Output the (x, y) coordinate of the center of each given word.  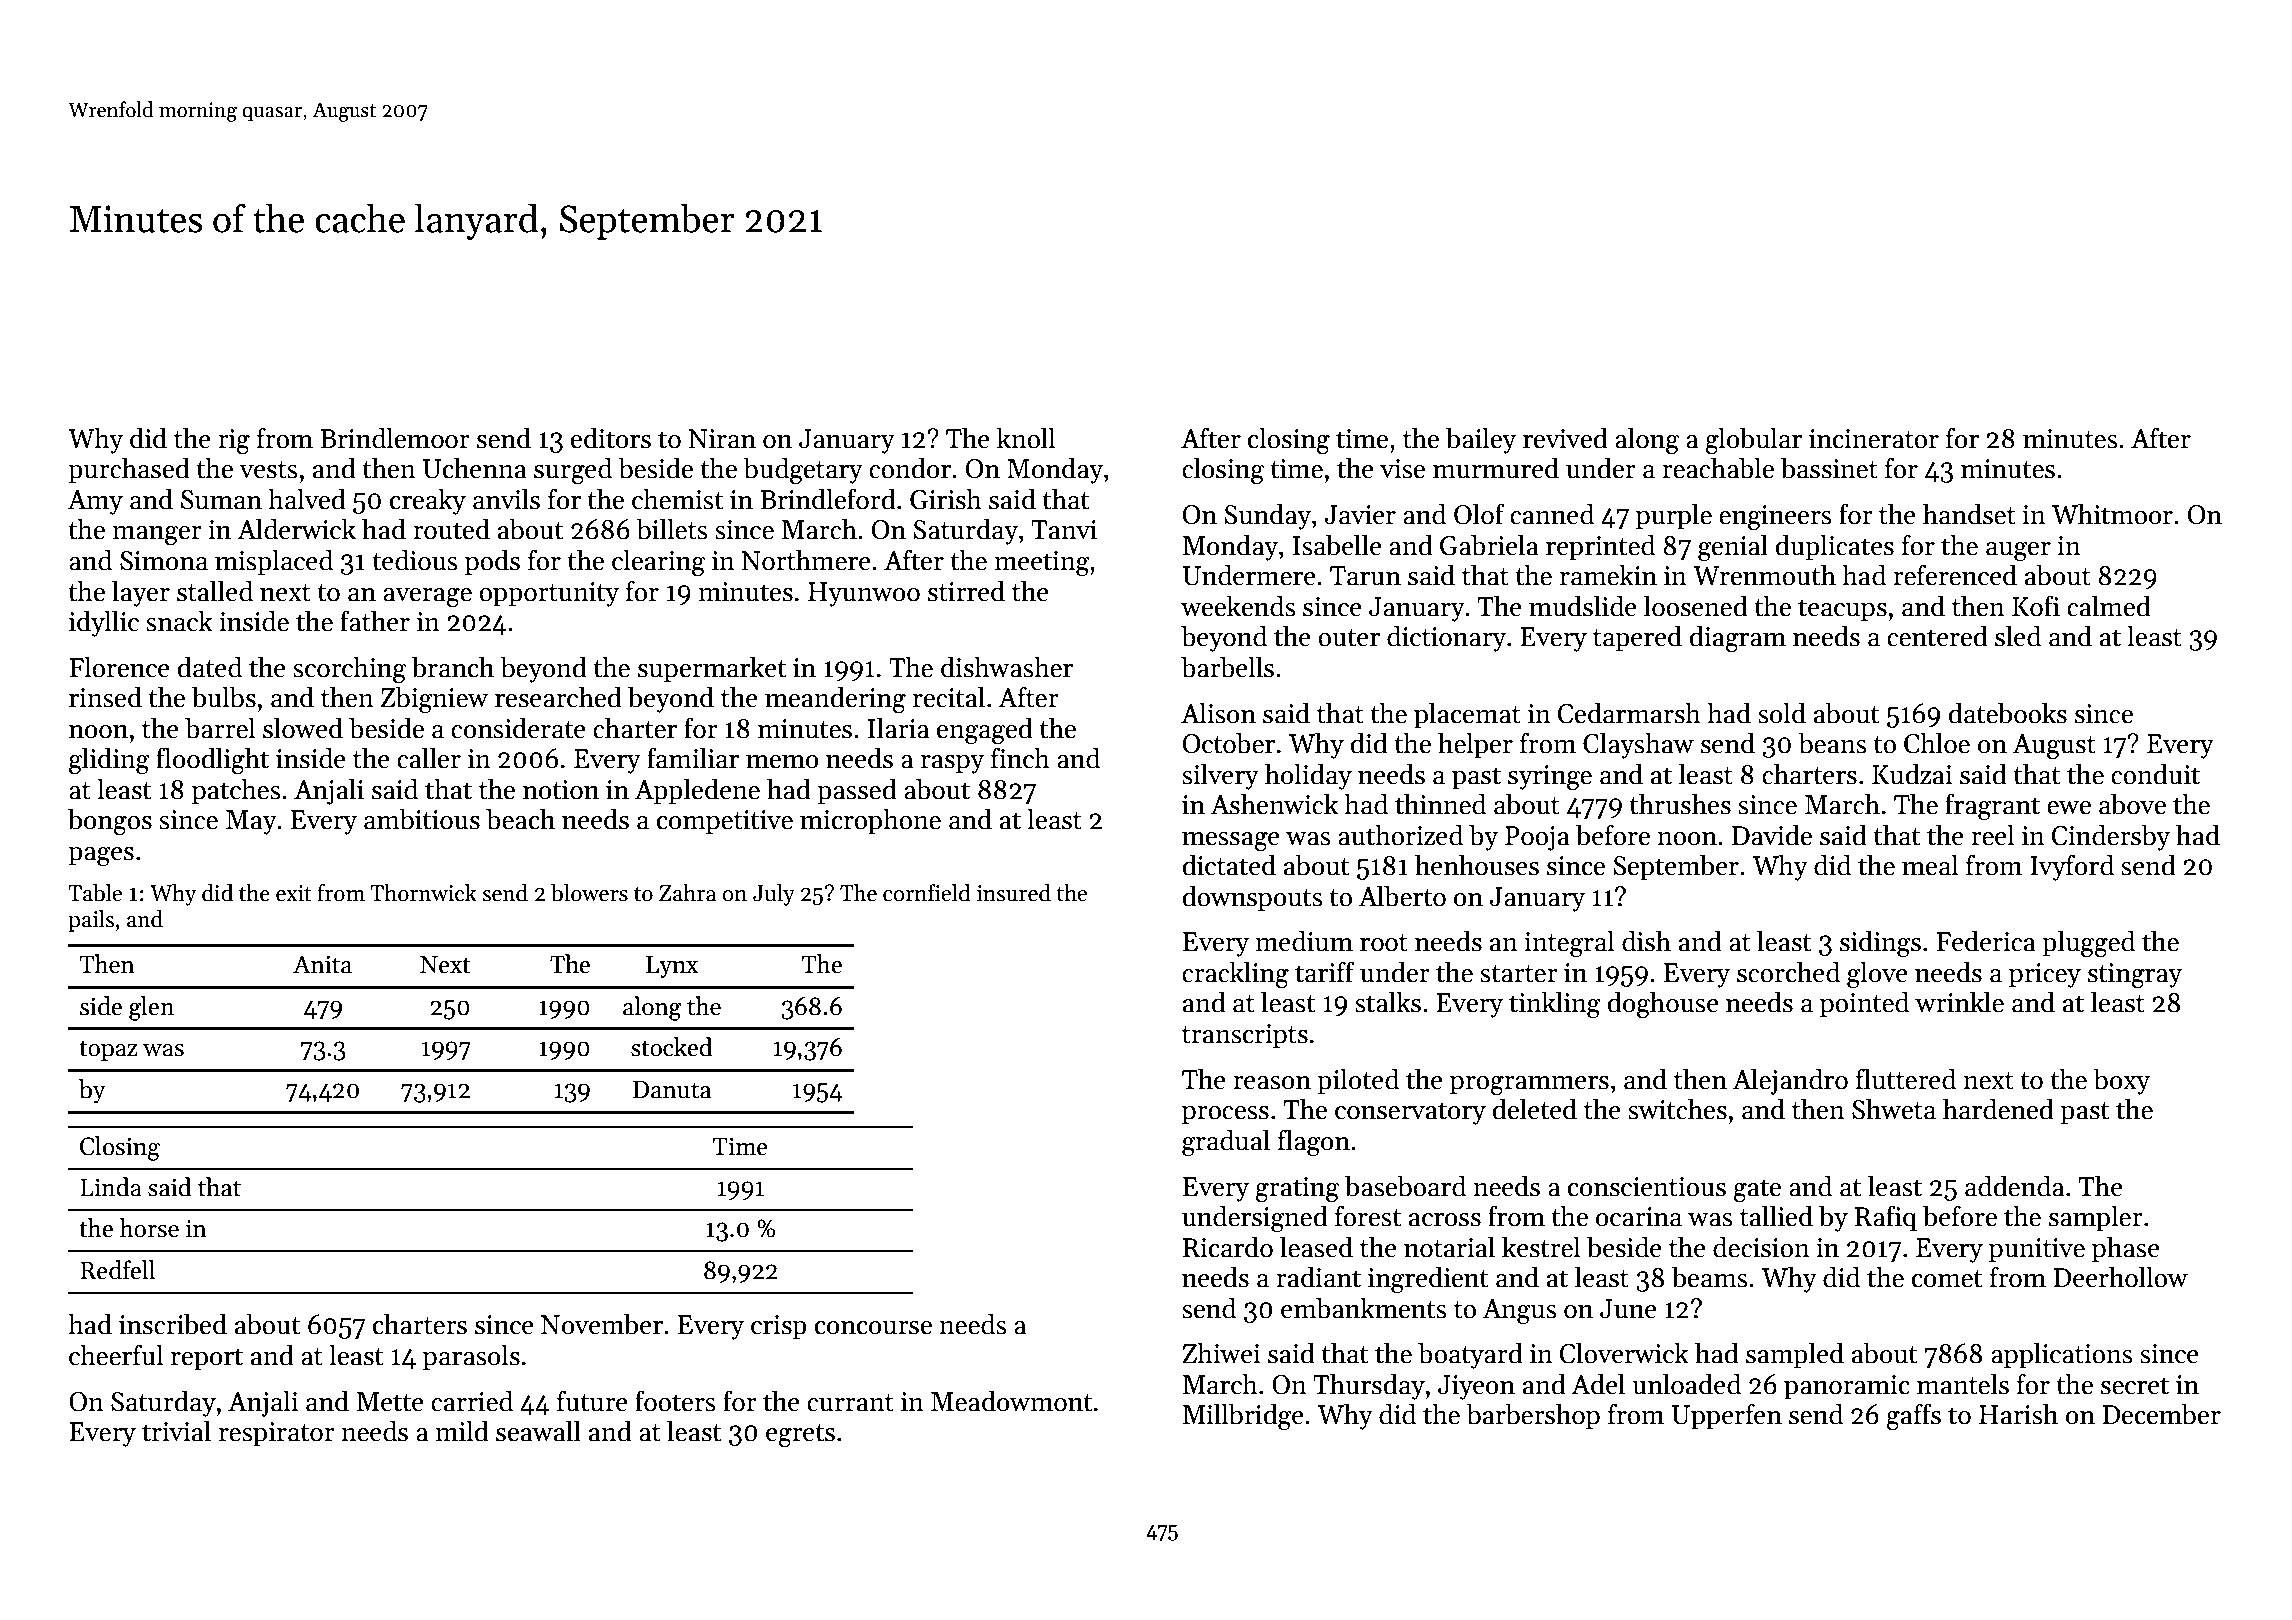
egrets (800, 1435)
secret (2135, 1386)
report (207, 1359)
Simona (164, 561)
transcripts (1245, 1036)
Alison (1218, 713)
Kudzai (1912, 774)
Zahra (687, 893)
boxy (2121, 1081)
